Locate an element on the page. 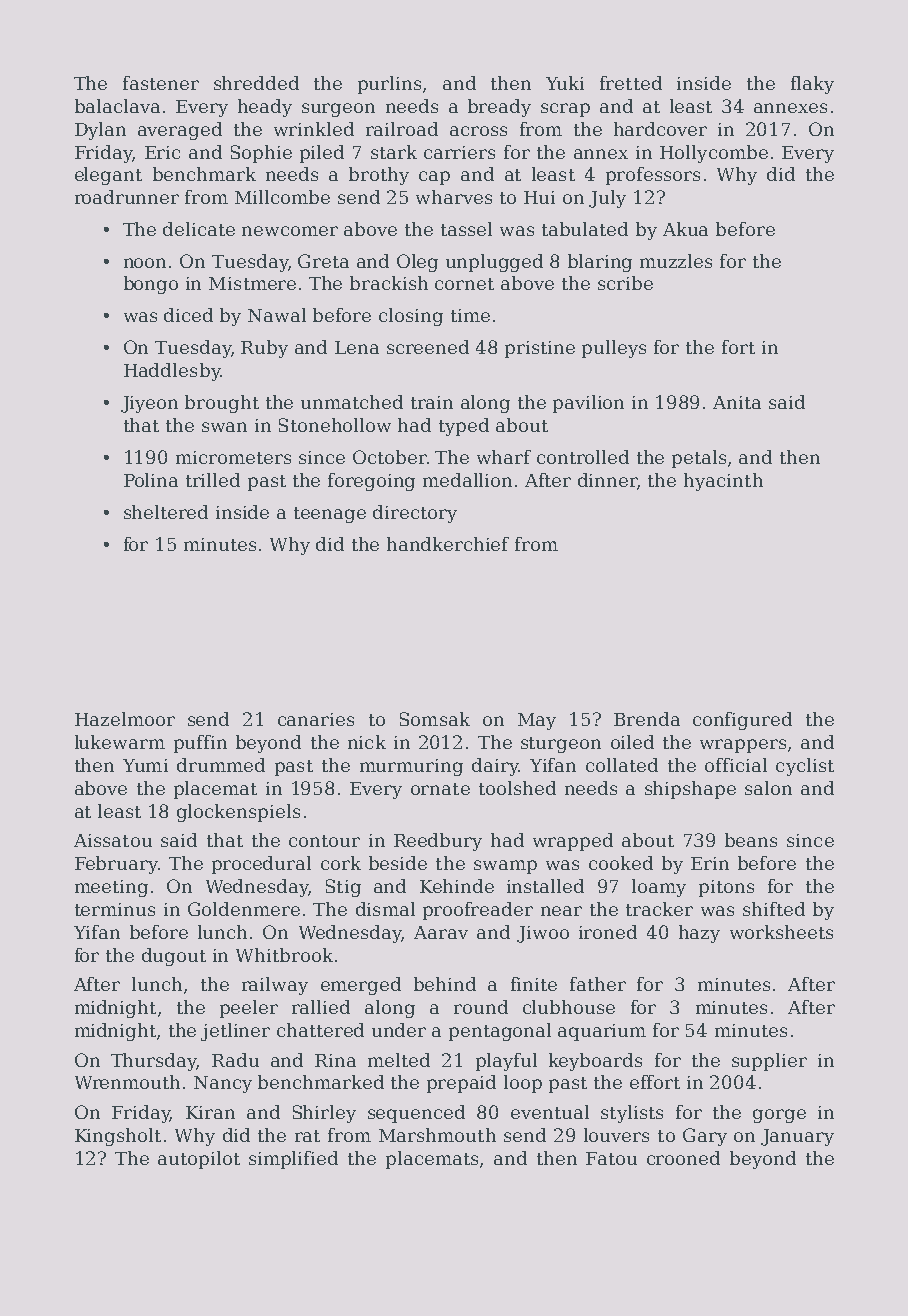 This image has width=908, height=1316. Dylan is located at coordinates (100, 131).
